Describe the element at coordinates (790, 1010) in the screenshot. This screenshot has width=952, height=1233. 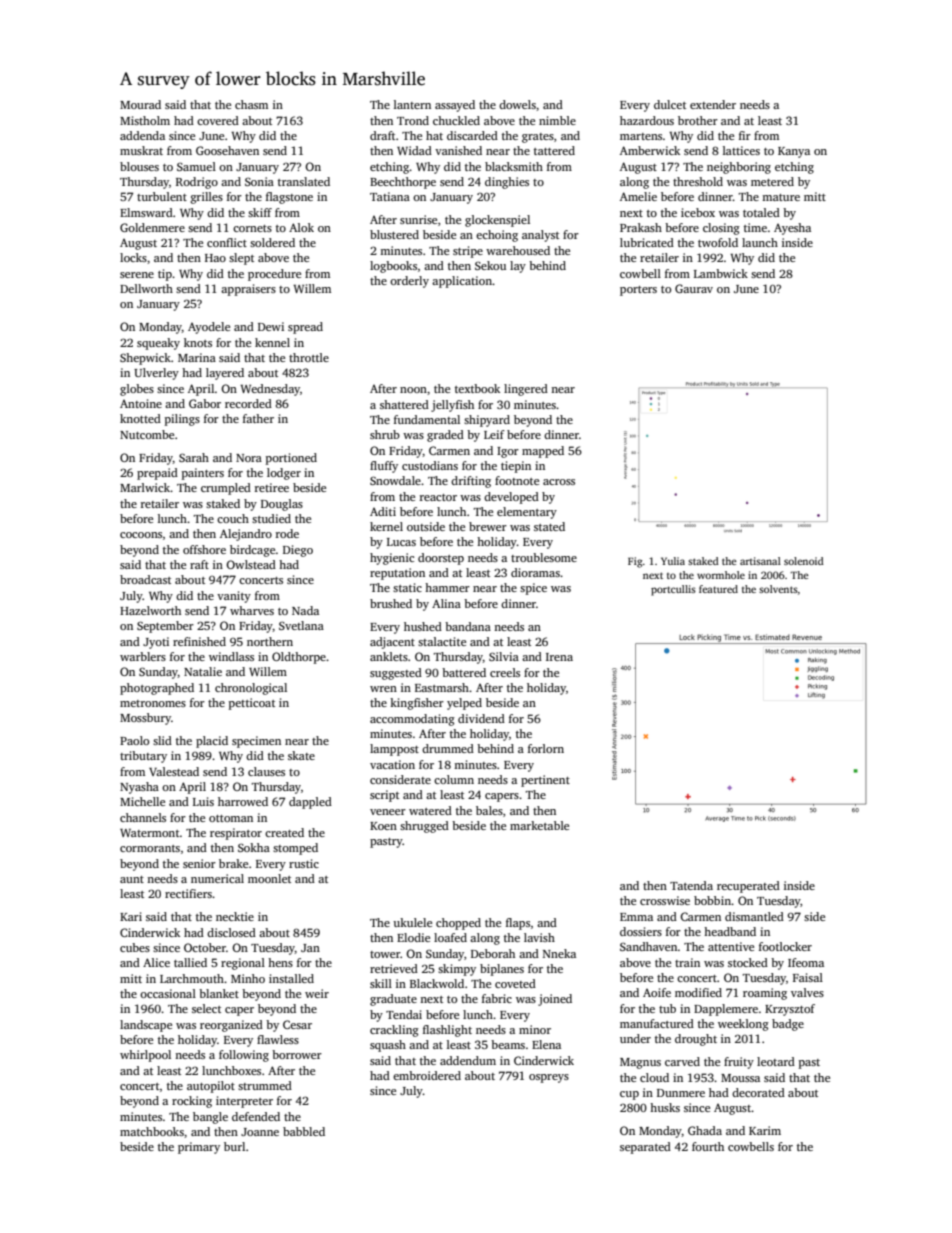
I see `Krzysztof` at that location.
